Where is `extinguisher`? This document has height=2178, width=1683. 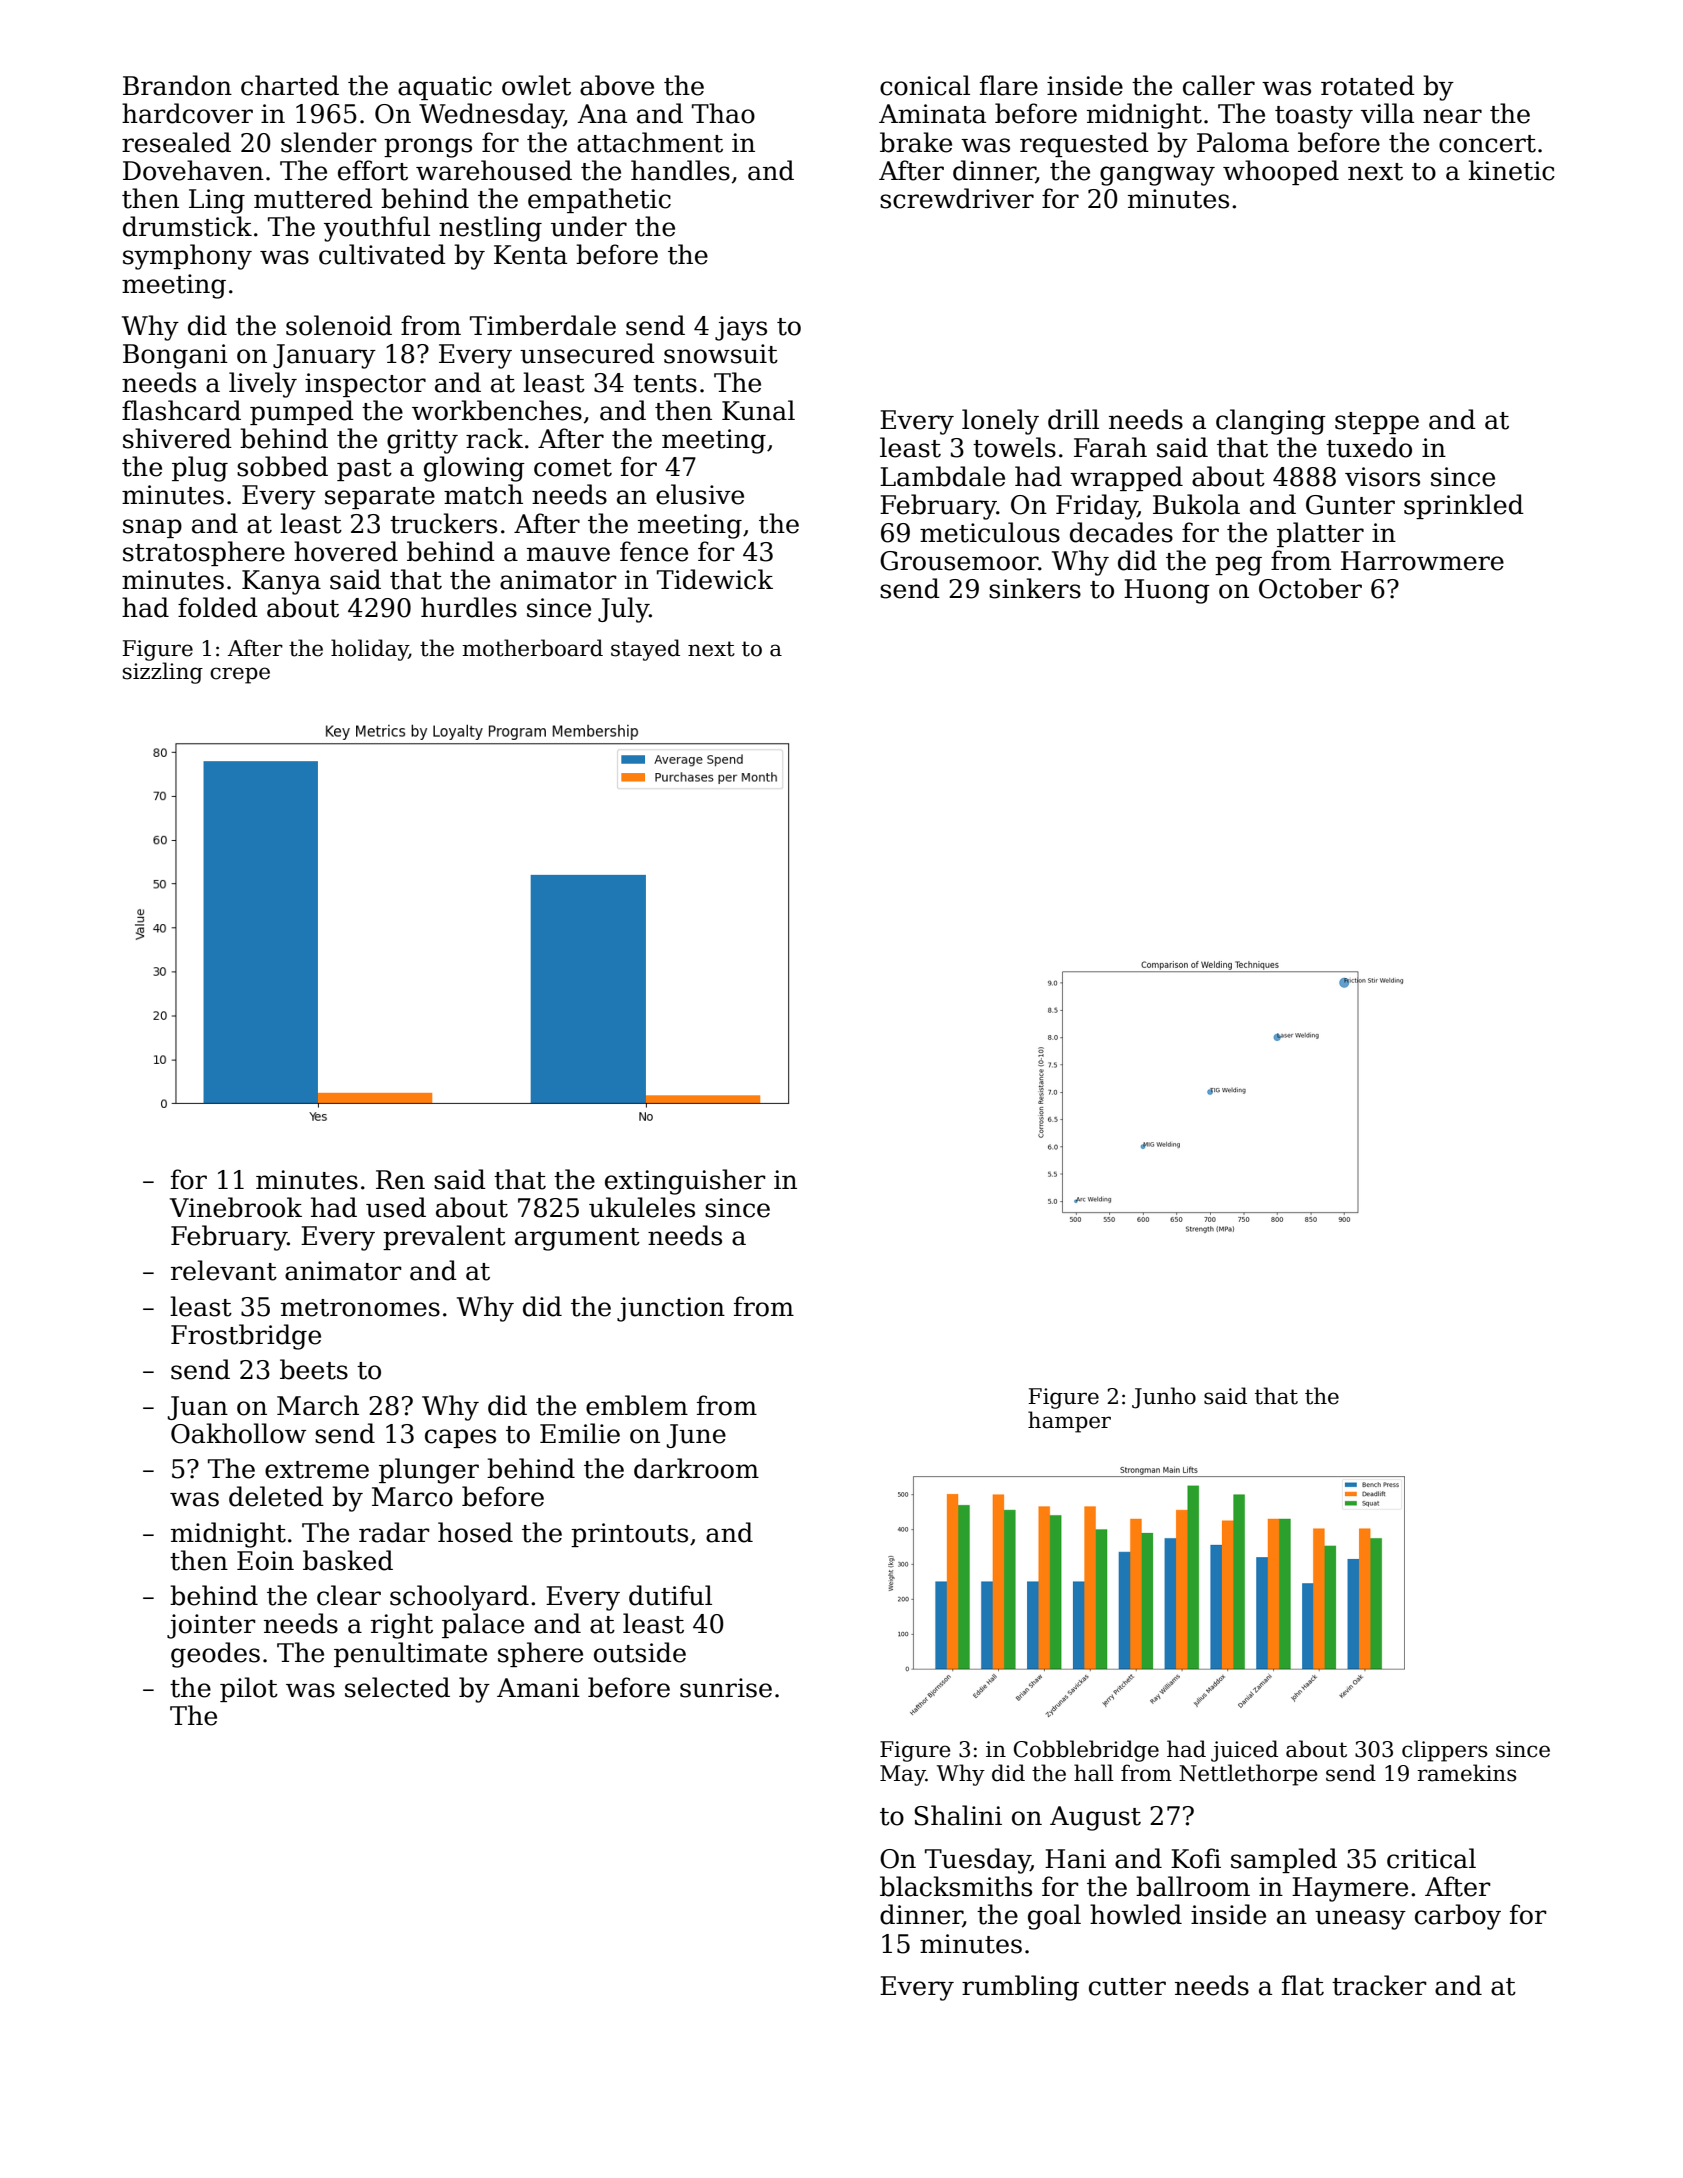
extinguisher is located at coordinates (685, 1182).
